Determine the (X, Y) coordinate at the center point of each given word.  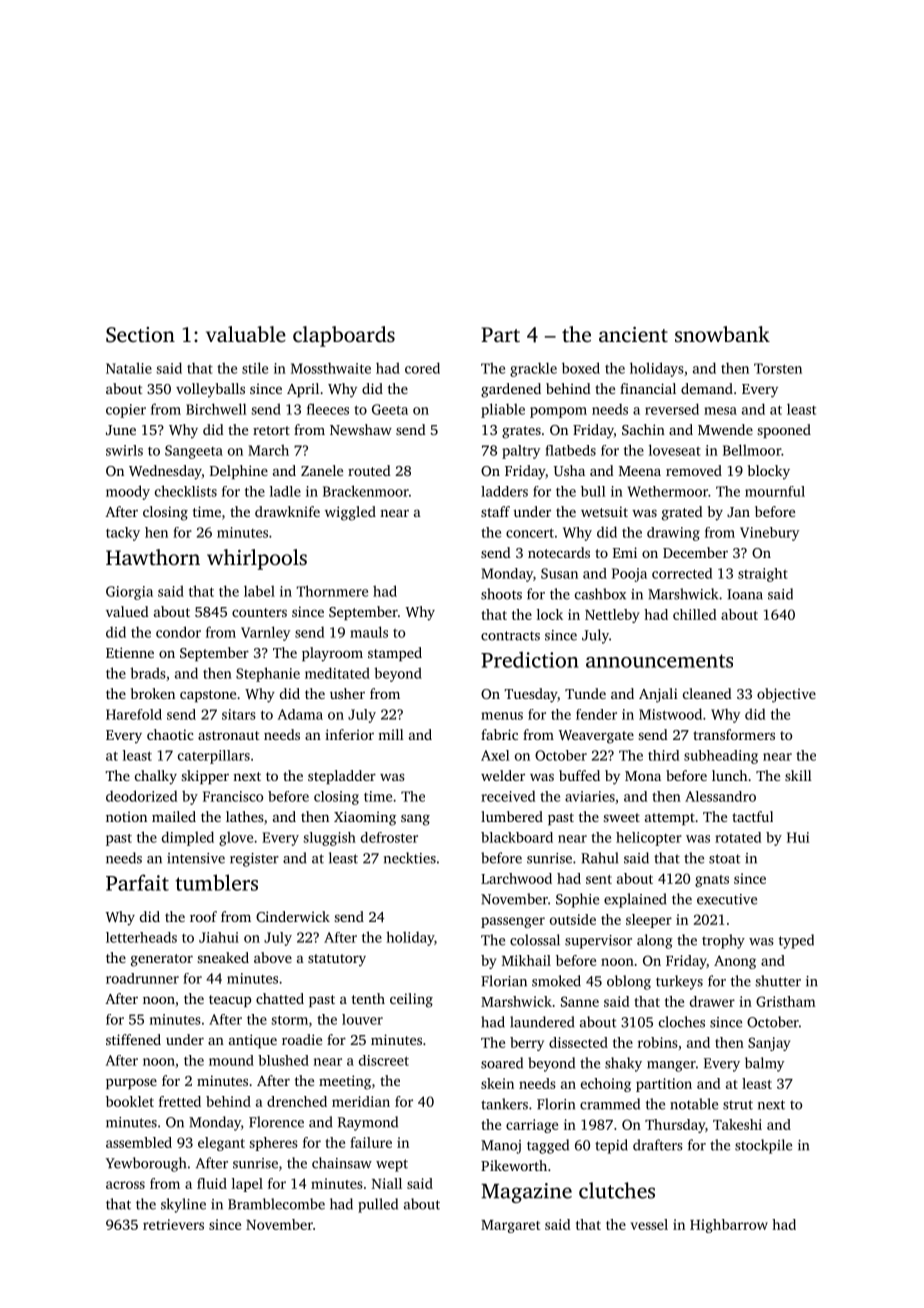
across (125, 1185)
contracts (510, 636)
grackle (533, 369)
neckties (410, 858)
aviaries (590, 796)
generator (162, 960)
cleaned (707, 693)
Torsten (778, 368)
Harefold (134, 714)
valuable (246, 334)
